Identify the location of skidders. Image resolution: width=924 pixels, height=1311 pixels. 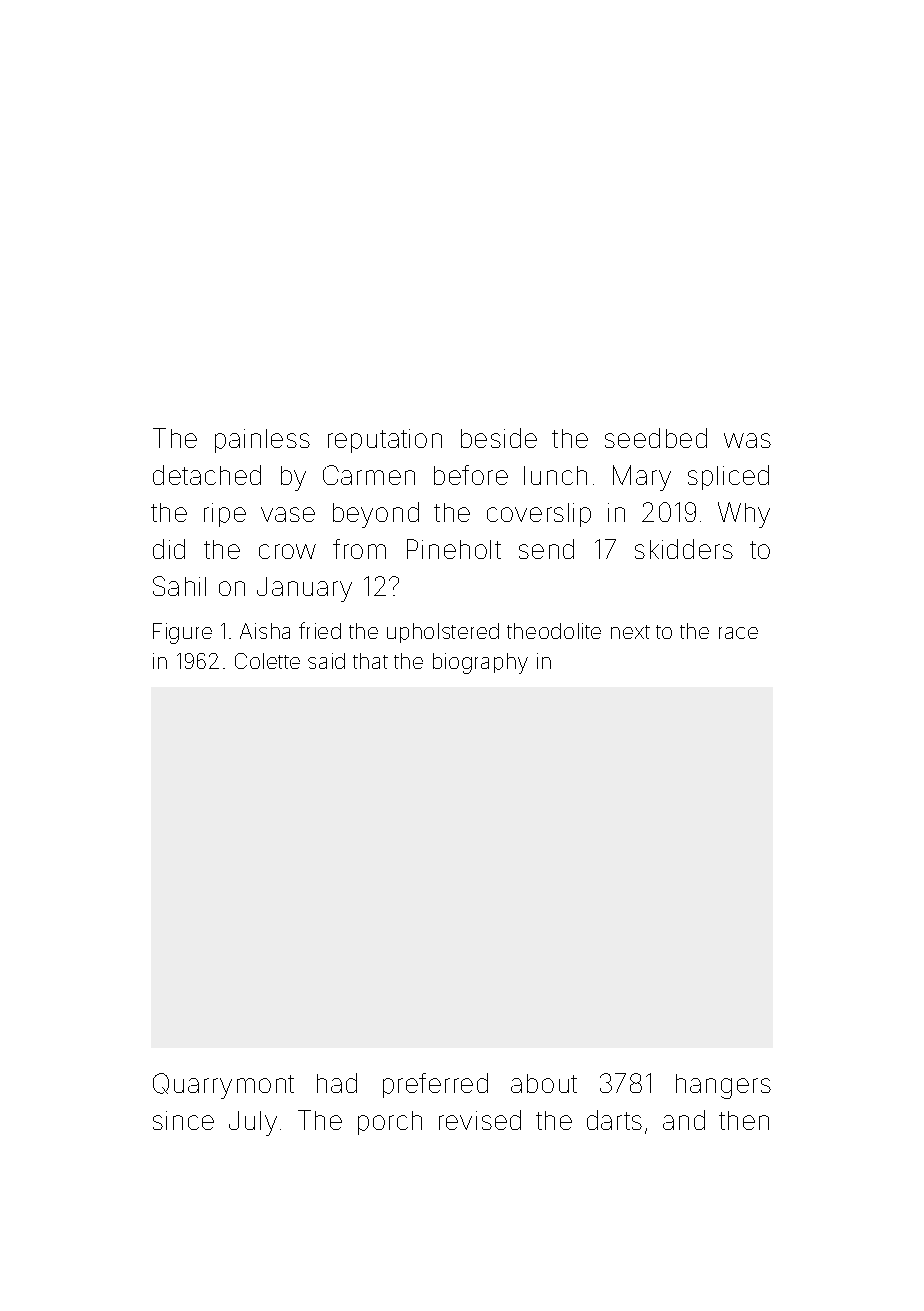
(684, 549).
